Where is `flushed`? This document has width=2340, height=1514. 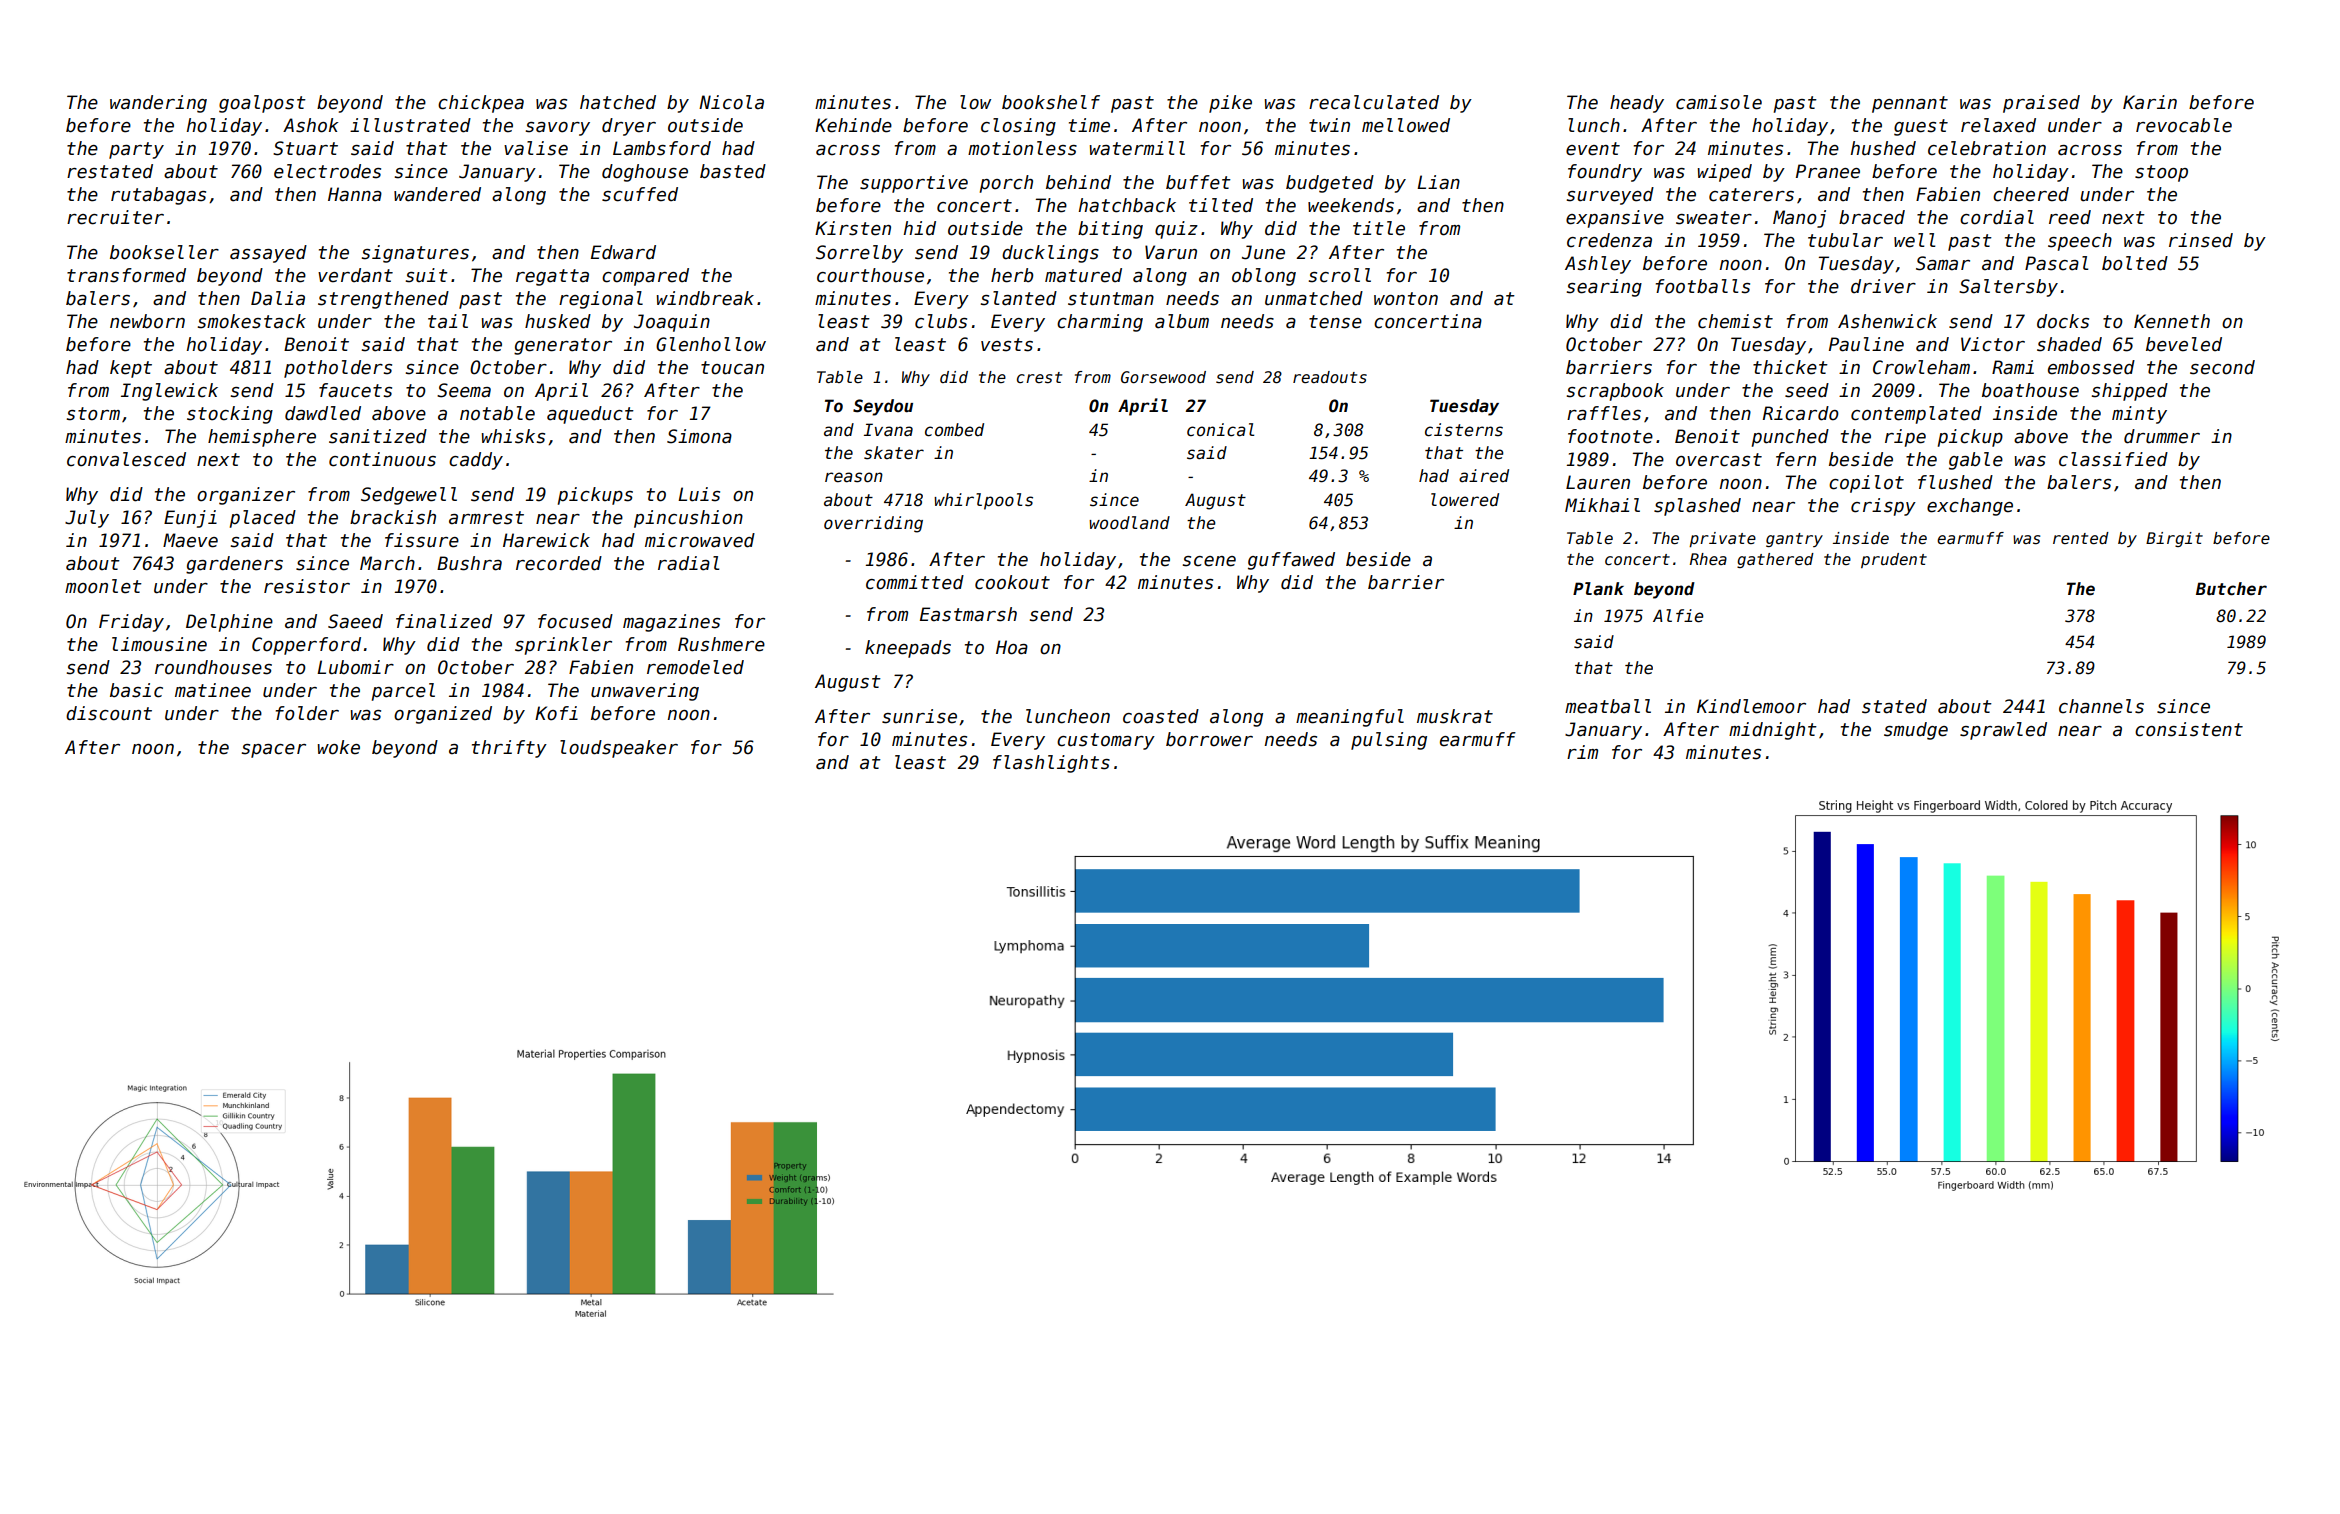
flushed is located at coordinates (1955, 482).
